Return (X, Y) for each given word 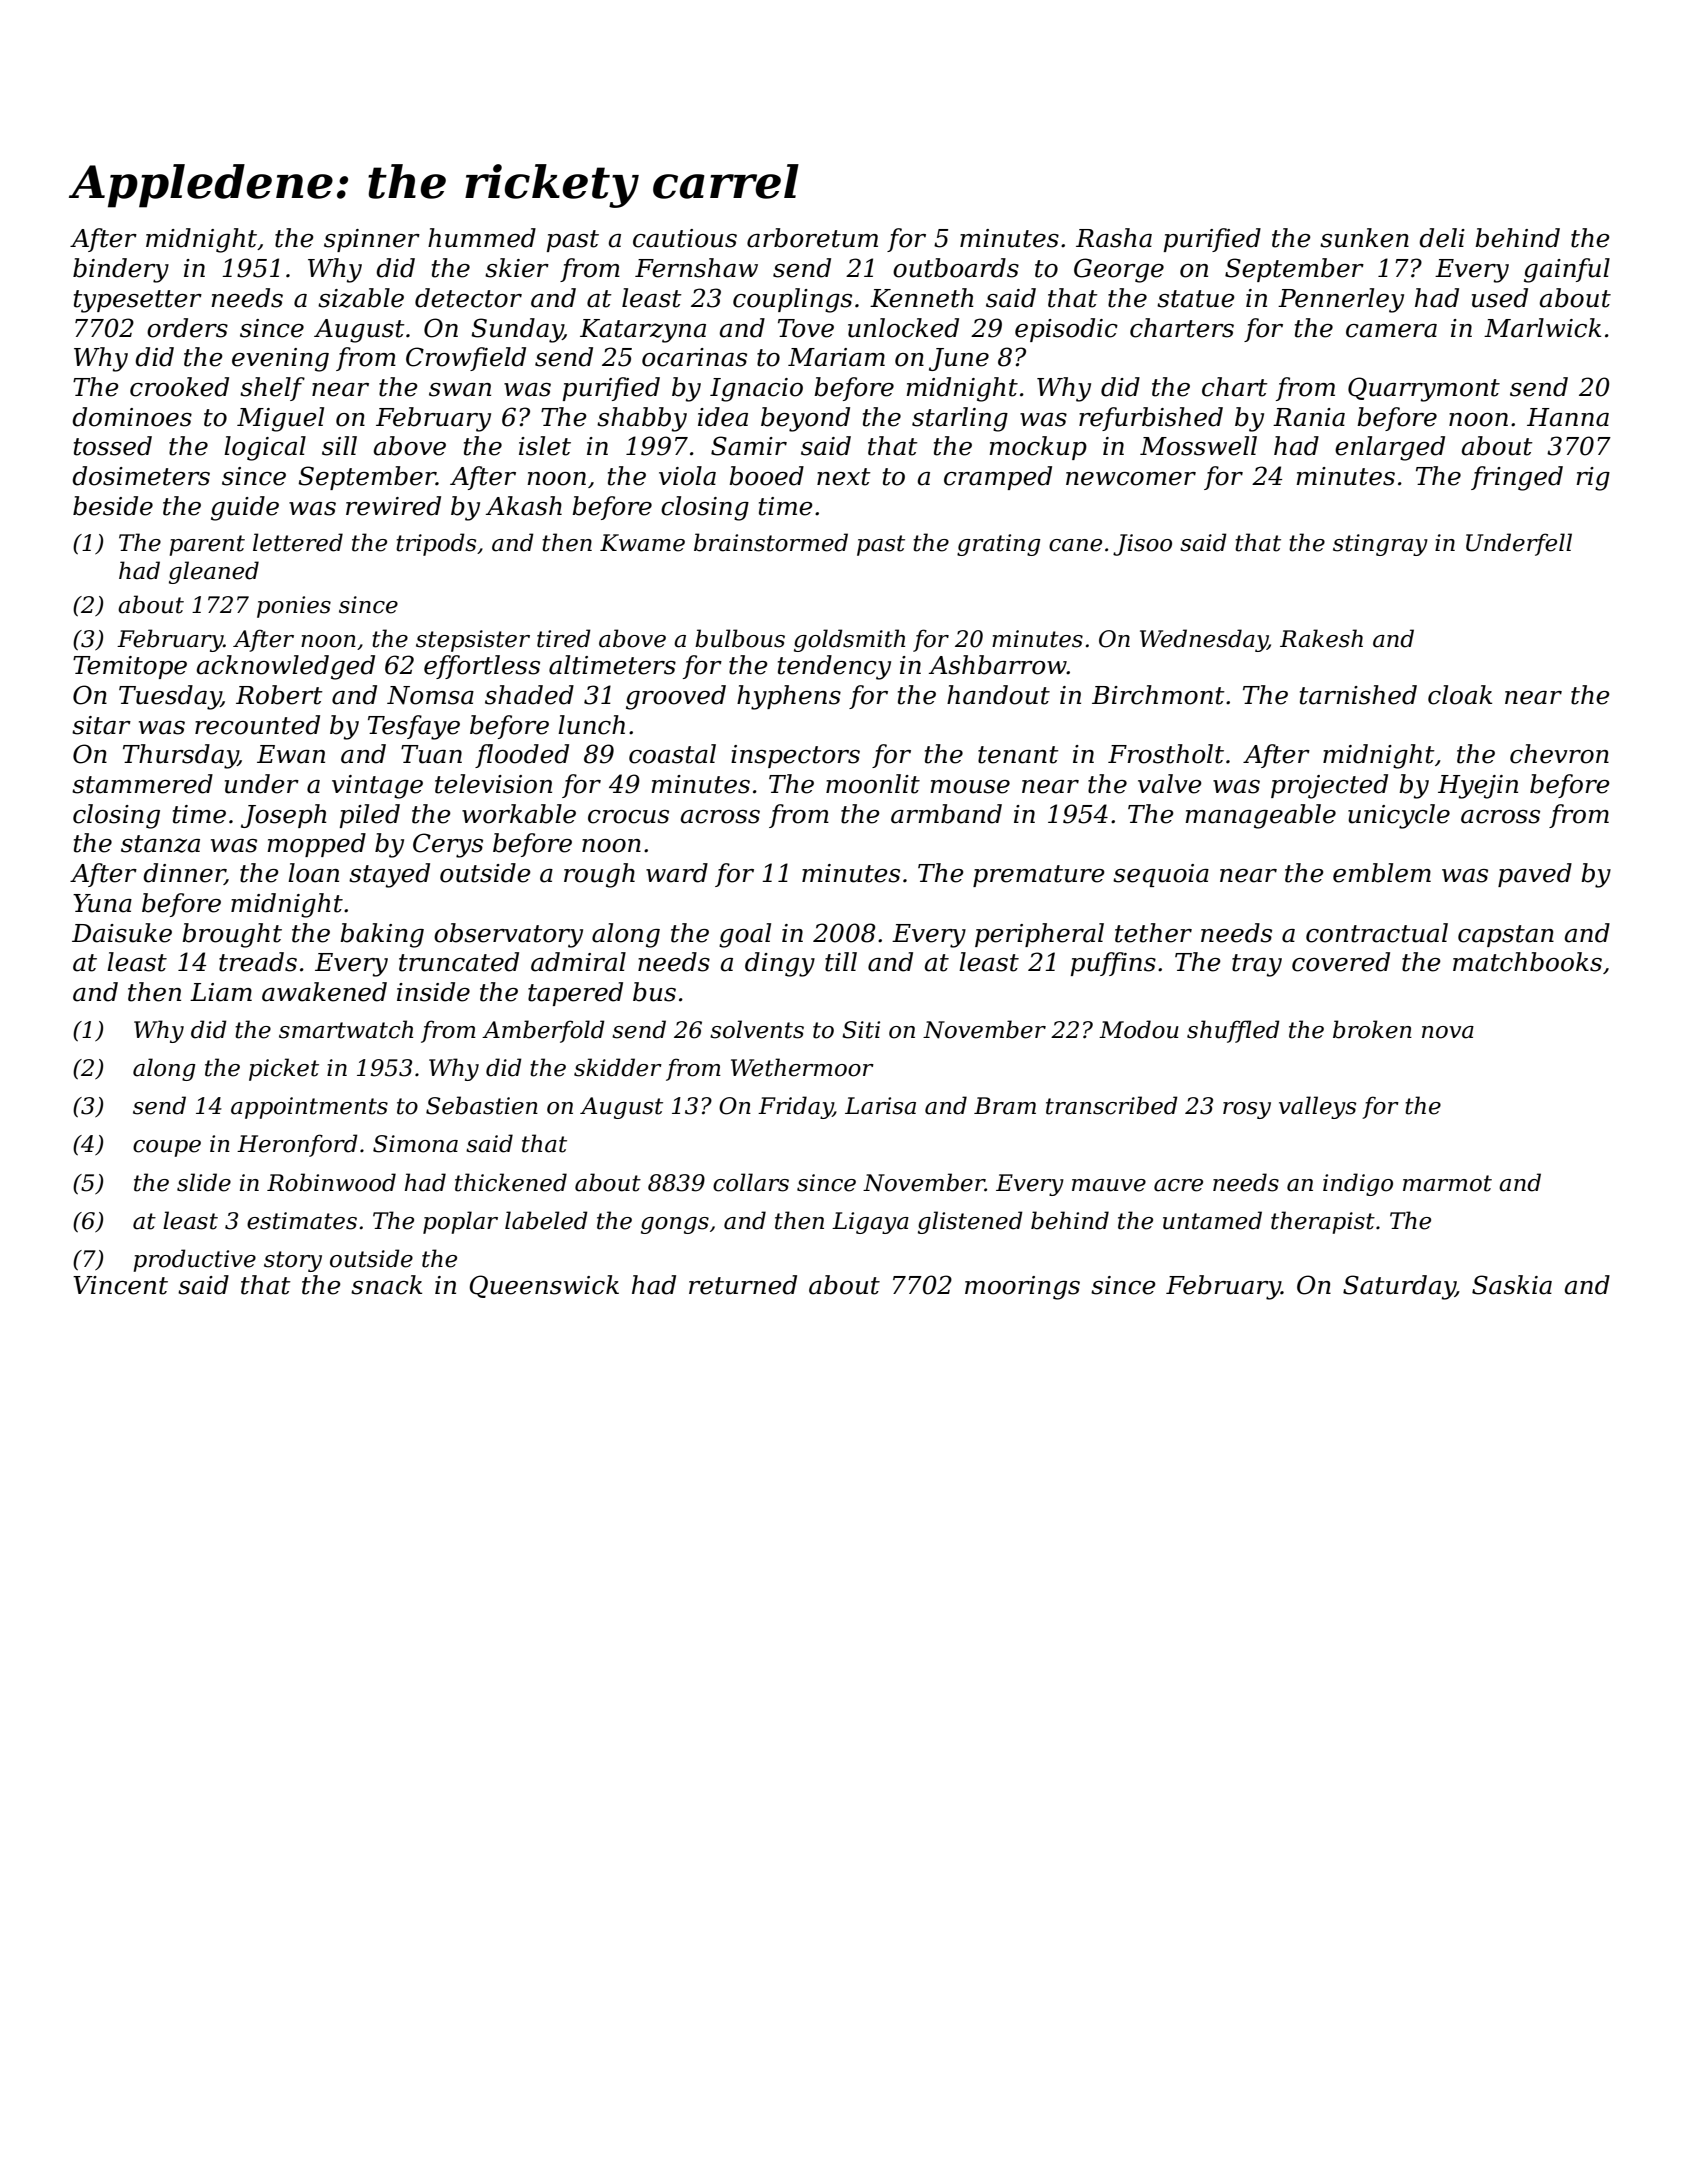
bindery (121, 270)
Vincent (120, 1285)
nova (1448, 1032)
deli (1442, 238)
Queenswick (544, 1286)
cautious (685, 238)
